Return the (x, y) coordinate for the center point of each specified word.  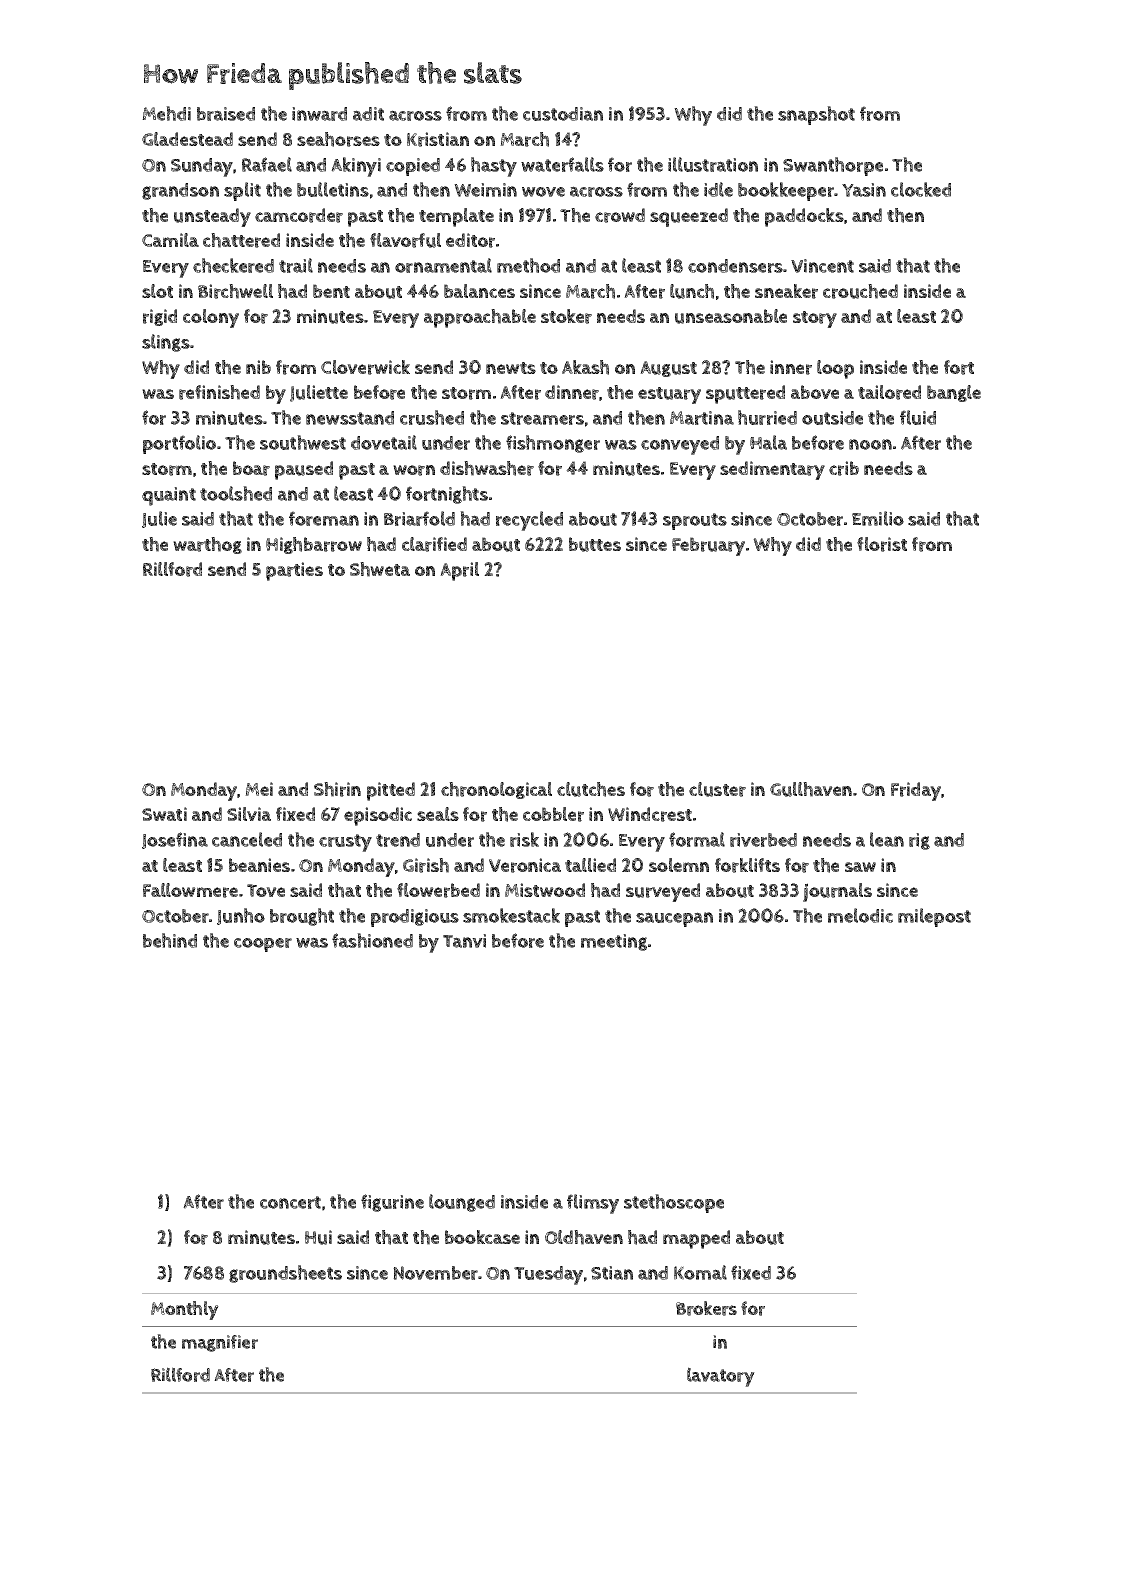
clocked (921, 189)
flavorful (405, 240)
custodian (563, 114)
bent (331, 291)
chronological (496, 790)
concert (290, 1202)
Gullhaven (811, 789)
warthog (207, 545)
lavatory (721, 1377)
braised (226, 114)
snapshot (816, 115)
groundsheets (285, 1274)
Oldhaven (584, 1237)
